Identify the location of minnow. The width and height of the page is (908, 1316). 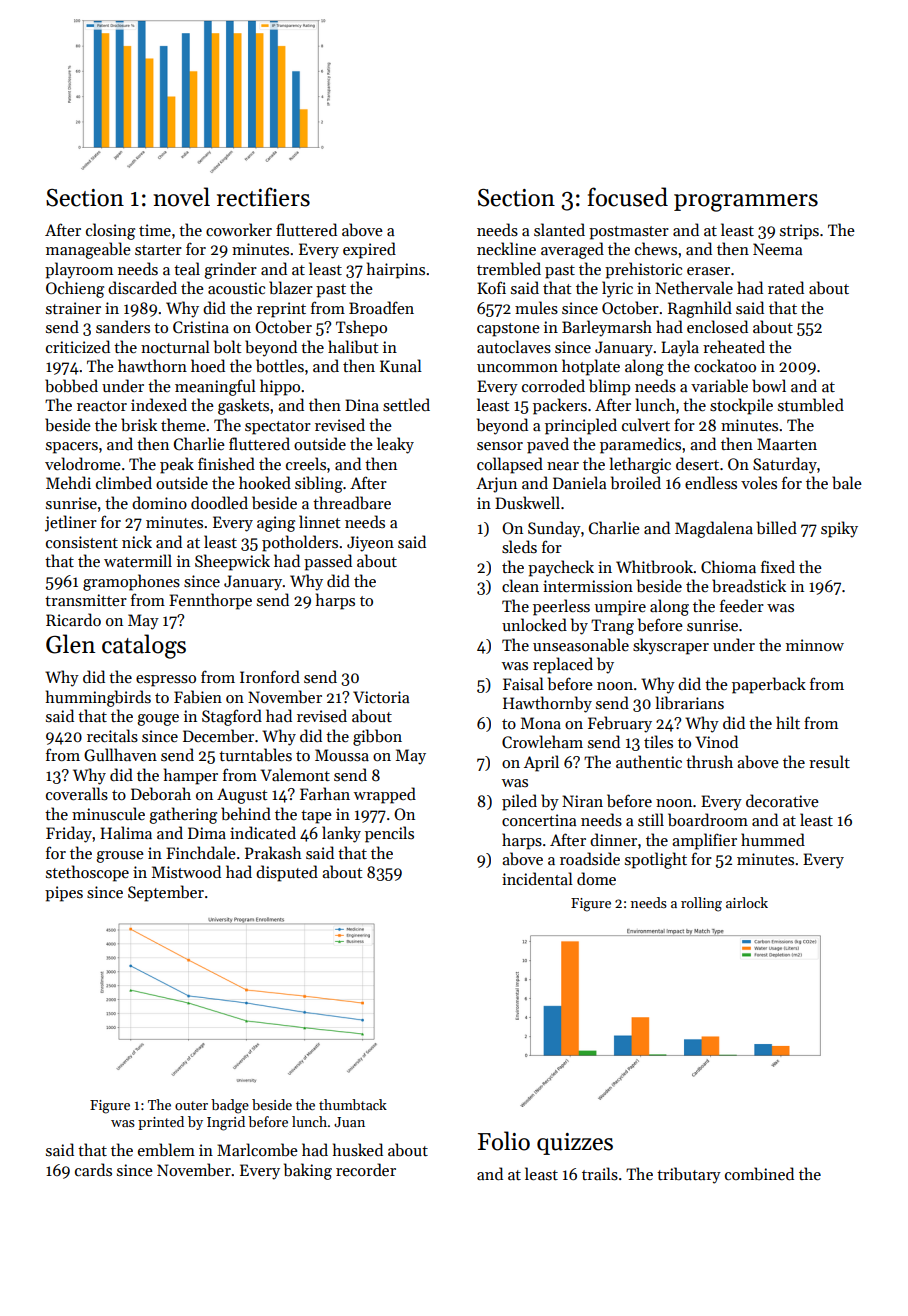
(815, 645).
